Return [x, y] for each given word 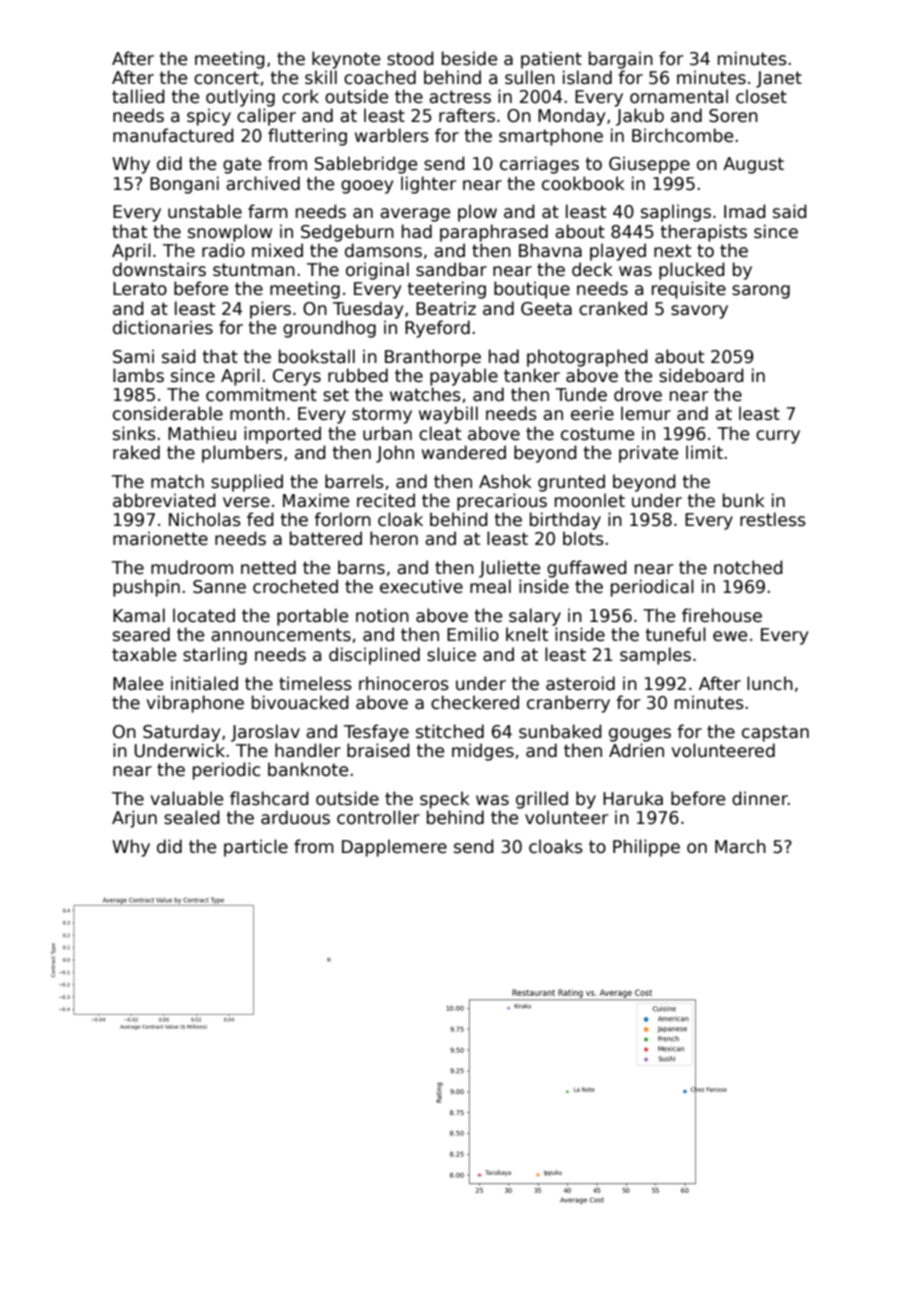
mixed [277, 250]
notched [748, 567]
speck [445, 800]
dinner [760, 798]
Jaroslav [265, 733]
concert [226, 78]
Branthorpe [433, 358]
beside [469, 58]
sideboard [701, 375]
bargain [621, 60]
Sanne [219, 587]
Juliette [509, 569]
